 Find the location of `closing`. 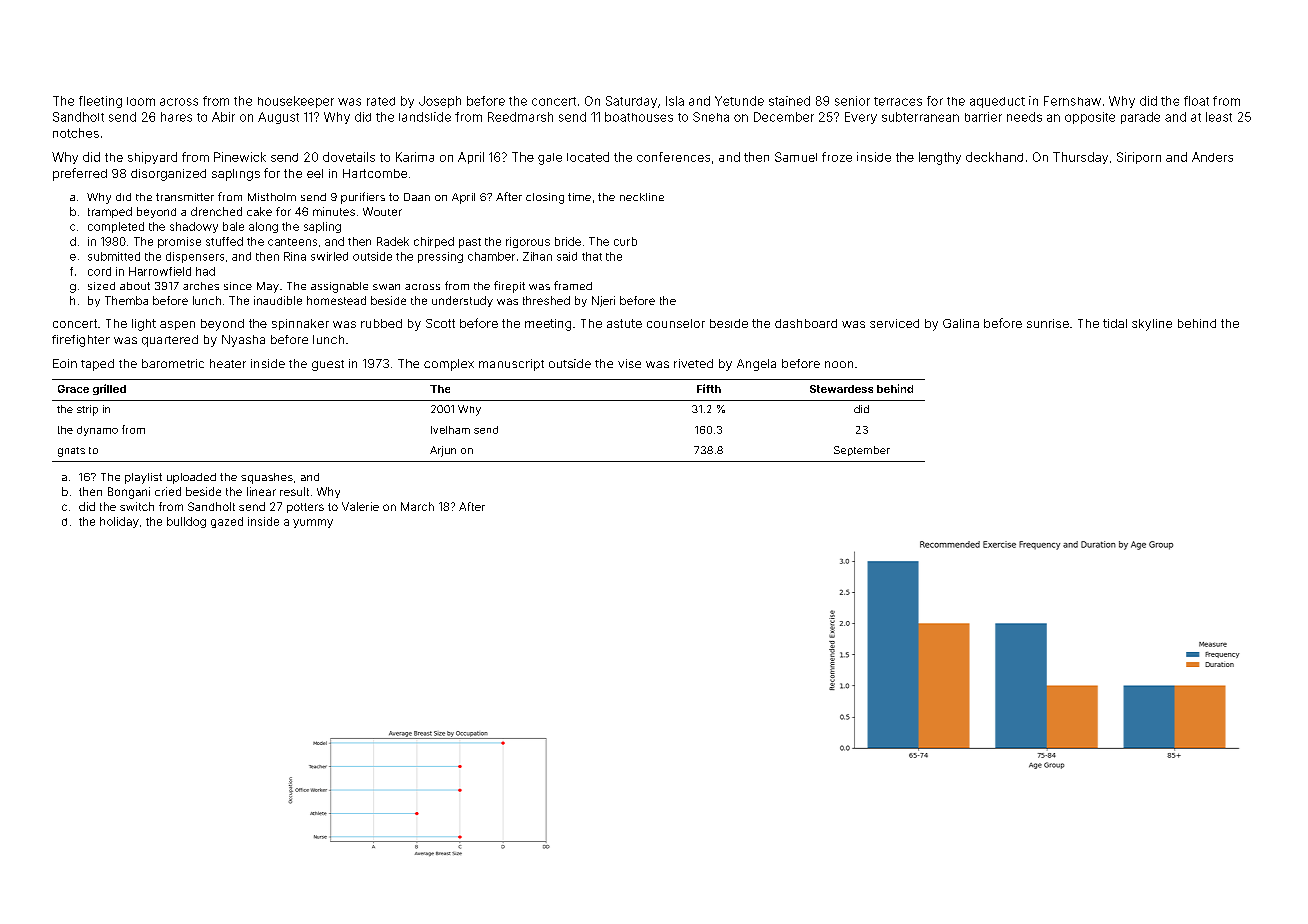

closing is located at coordinates (545, 198).
